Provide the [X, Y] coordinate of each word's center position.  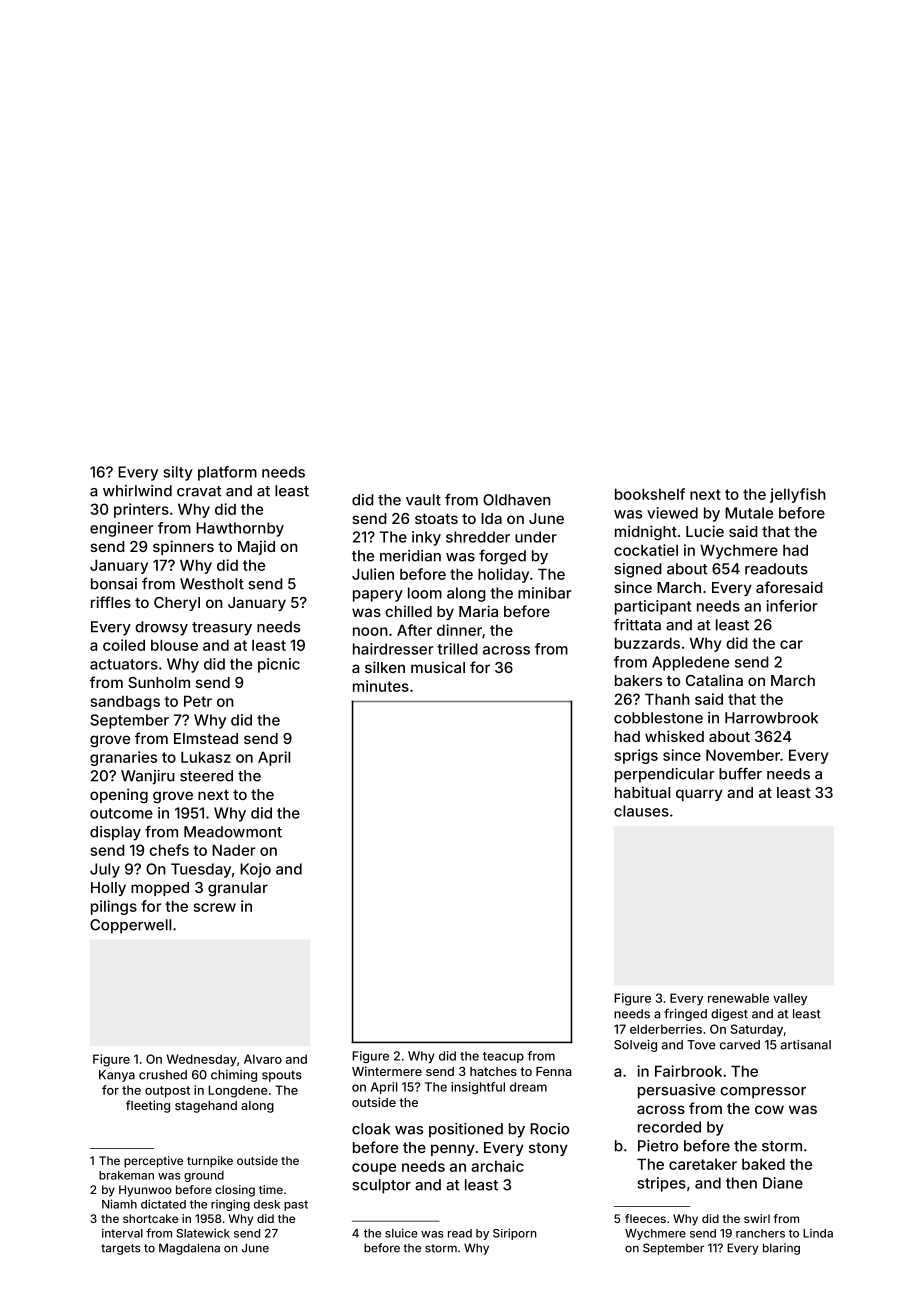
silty [178, 473]
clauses [641, 811]
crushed [163, 1075]
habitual [642, 792]
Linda [818, 1233]
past [296, 1205]
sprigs [636, 756]
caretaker [703, 1164]
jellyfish [798, 495]
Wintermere [387, 1071]
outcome [121, 813]
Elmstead [206, 738]
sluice [401, 1233]
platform [227, 473]
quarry [699, 795]
